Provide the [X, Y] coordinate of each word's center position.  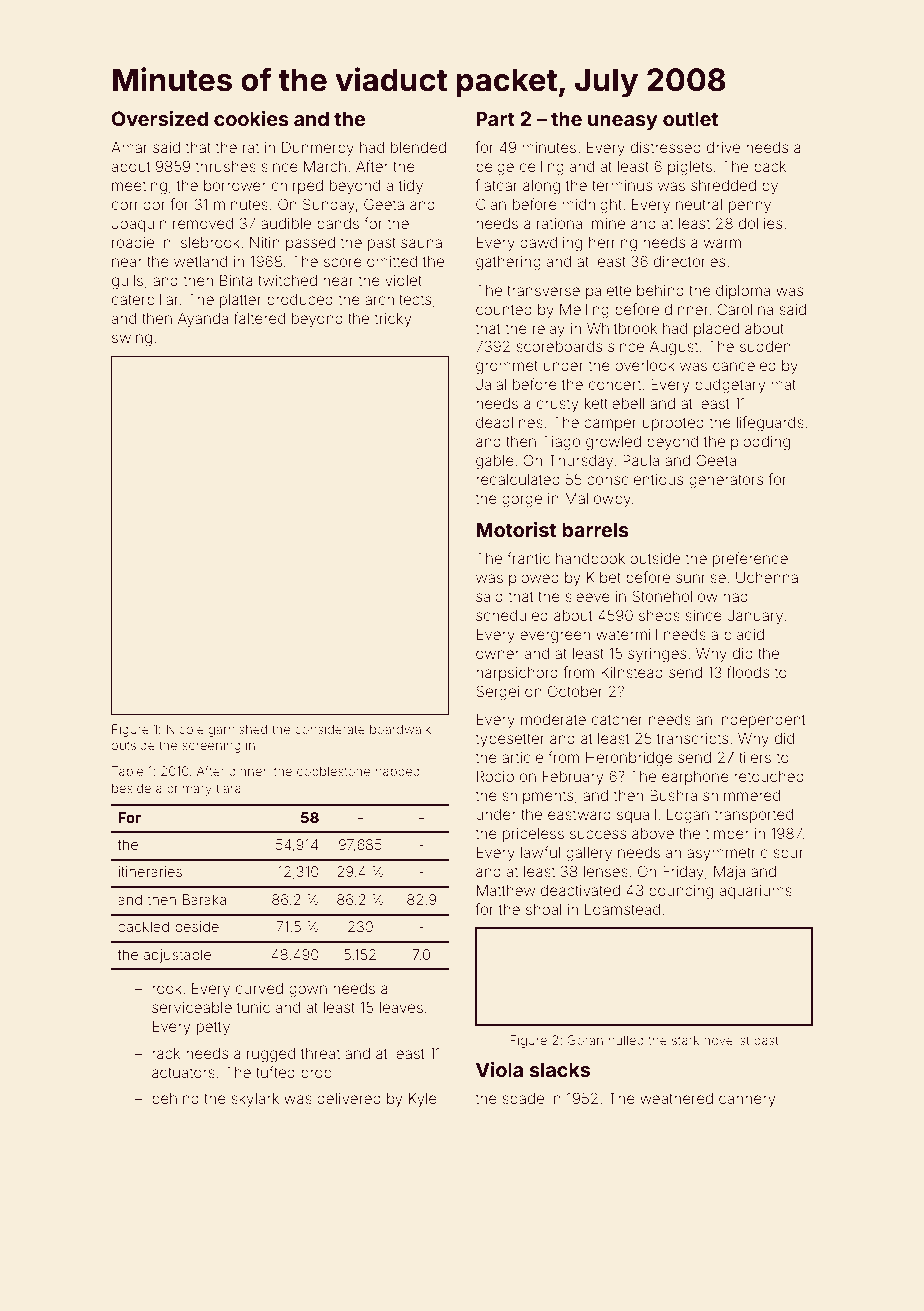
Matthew [506, 890]
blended [418, 147]
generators [726, 481]
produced [300, 301]
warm [722, 243]
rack [166, 1053]
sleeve [587, 596]
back [770, 166]
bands [338, 223]
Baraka [204, 899]
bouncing [681, 892]
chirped [297, 187]
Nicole [185, 729]
